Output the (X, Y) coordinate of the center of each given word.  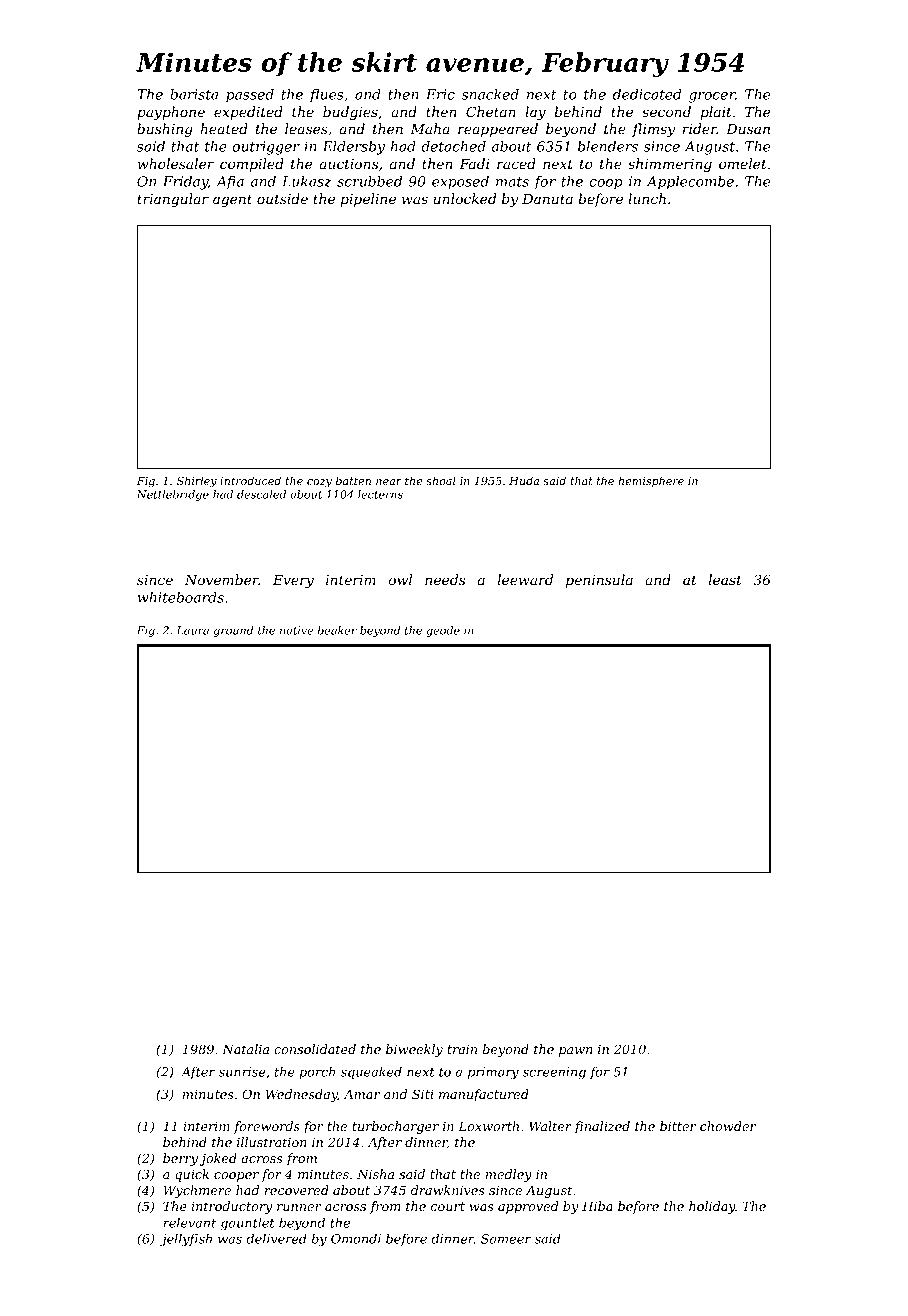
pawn (575, 1052)
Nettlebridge (173, 495)
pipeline (368, 200)
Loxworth (488, 1126)
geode (443, 631)
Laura (192, 630)
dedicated (647, 94)
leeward (525, 579)
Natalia (245, 1049)
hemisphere (651, 482)
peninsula (599, 581)
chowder (728, 1126)
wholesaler (176, 163)
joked (218, 1159)
